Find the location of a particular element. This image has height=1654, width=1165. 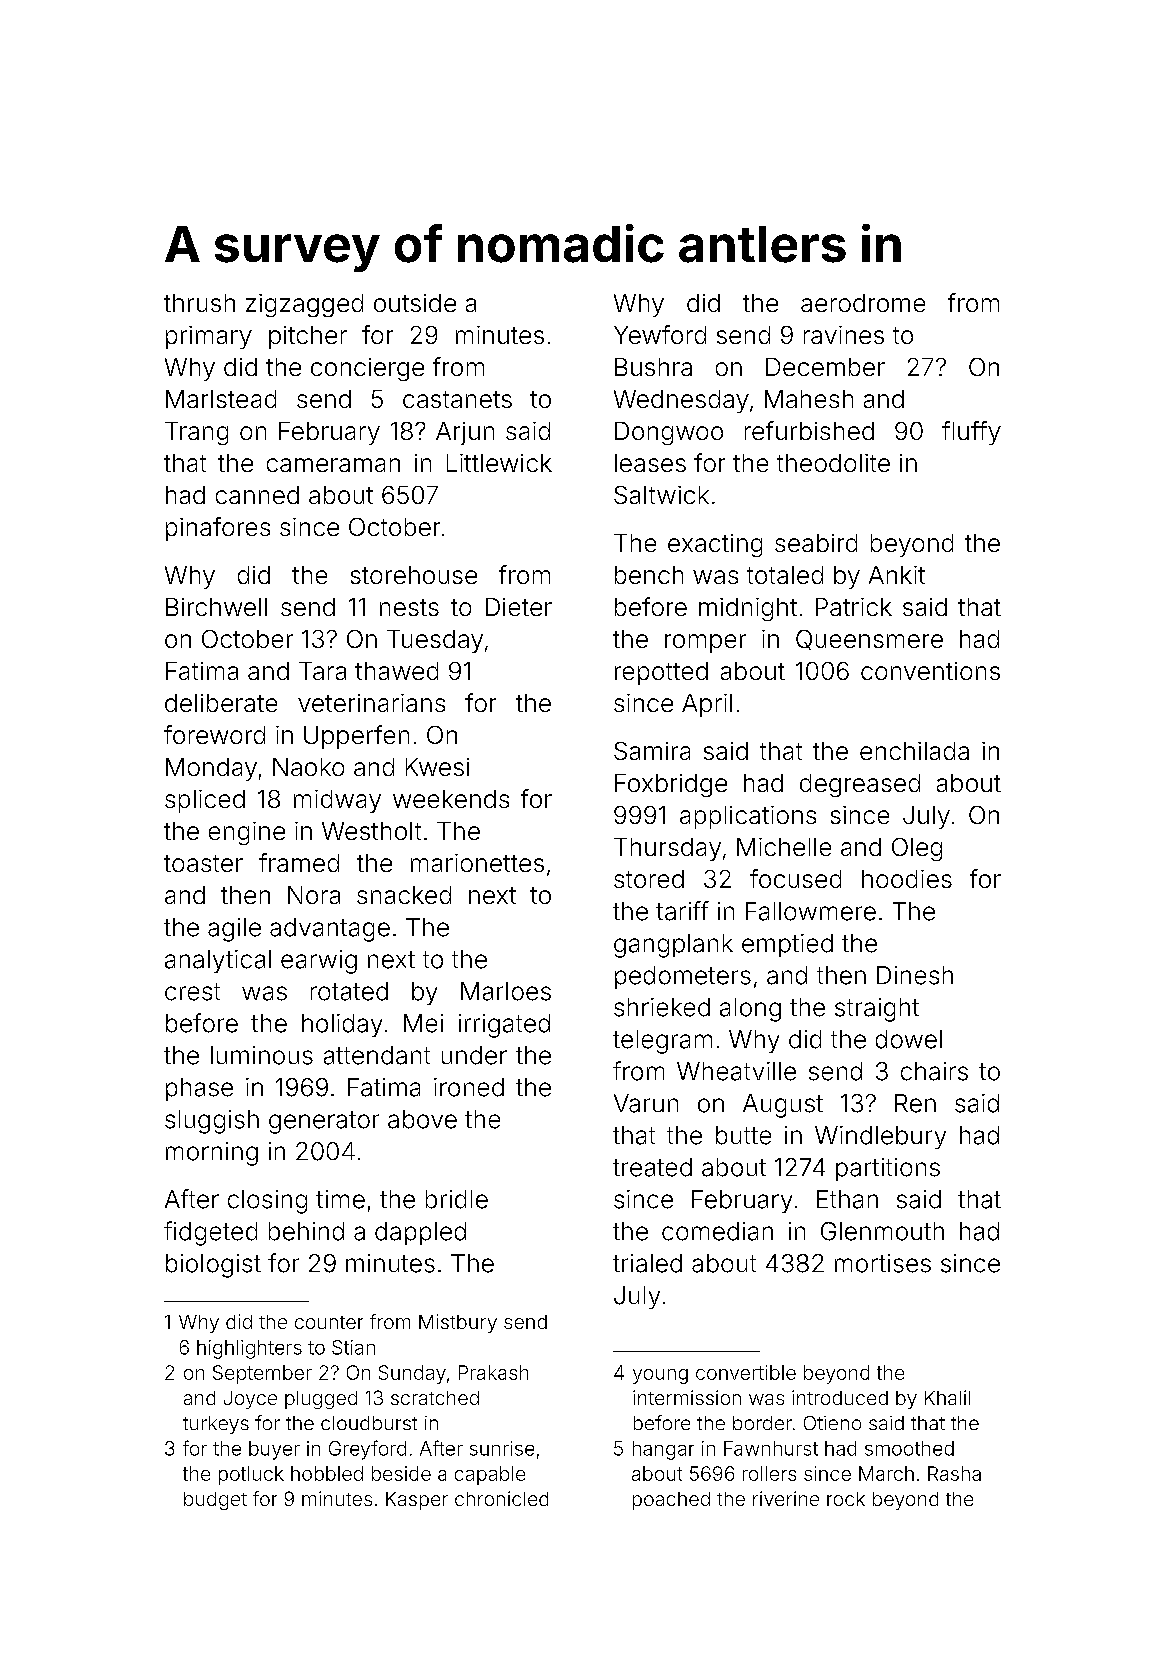

Bushra is located at coordinates (653, 367).
